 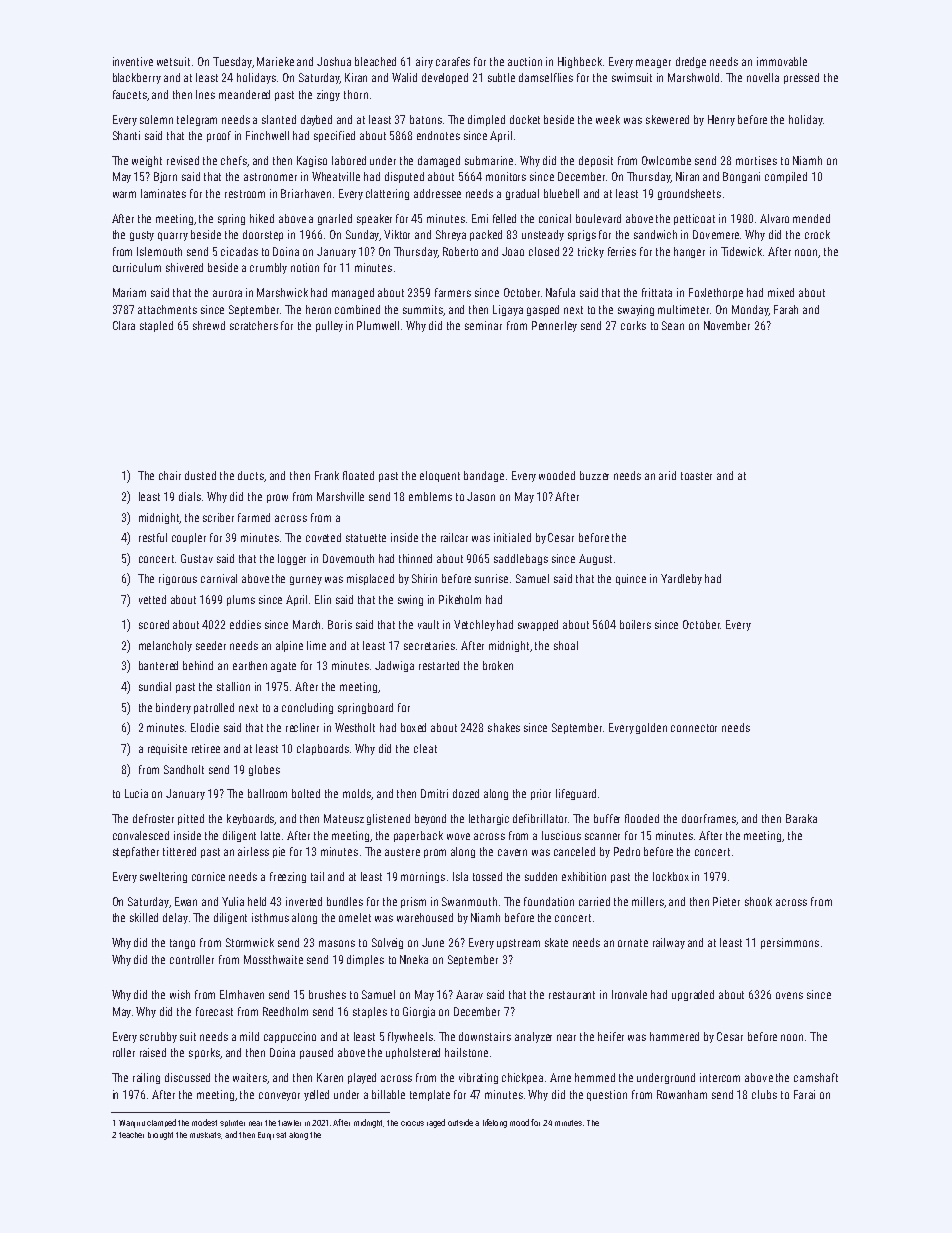 What do you see at coordinates (266, 1136) in the screenshot?
I see `Eunji` at bounding box center [266, 1136].
